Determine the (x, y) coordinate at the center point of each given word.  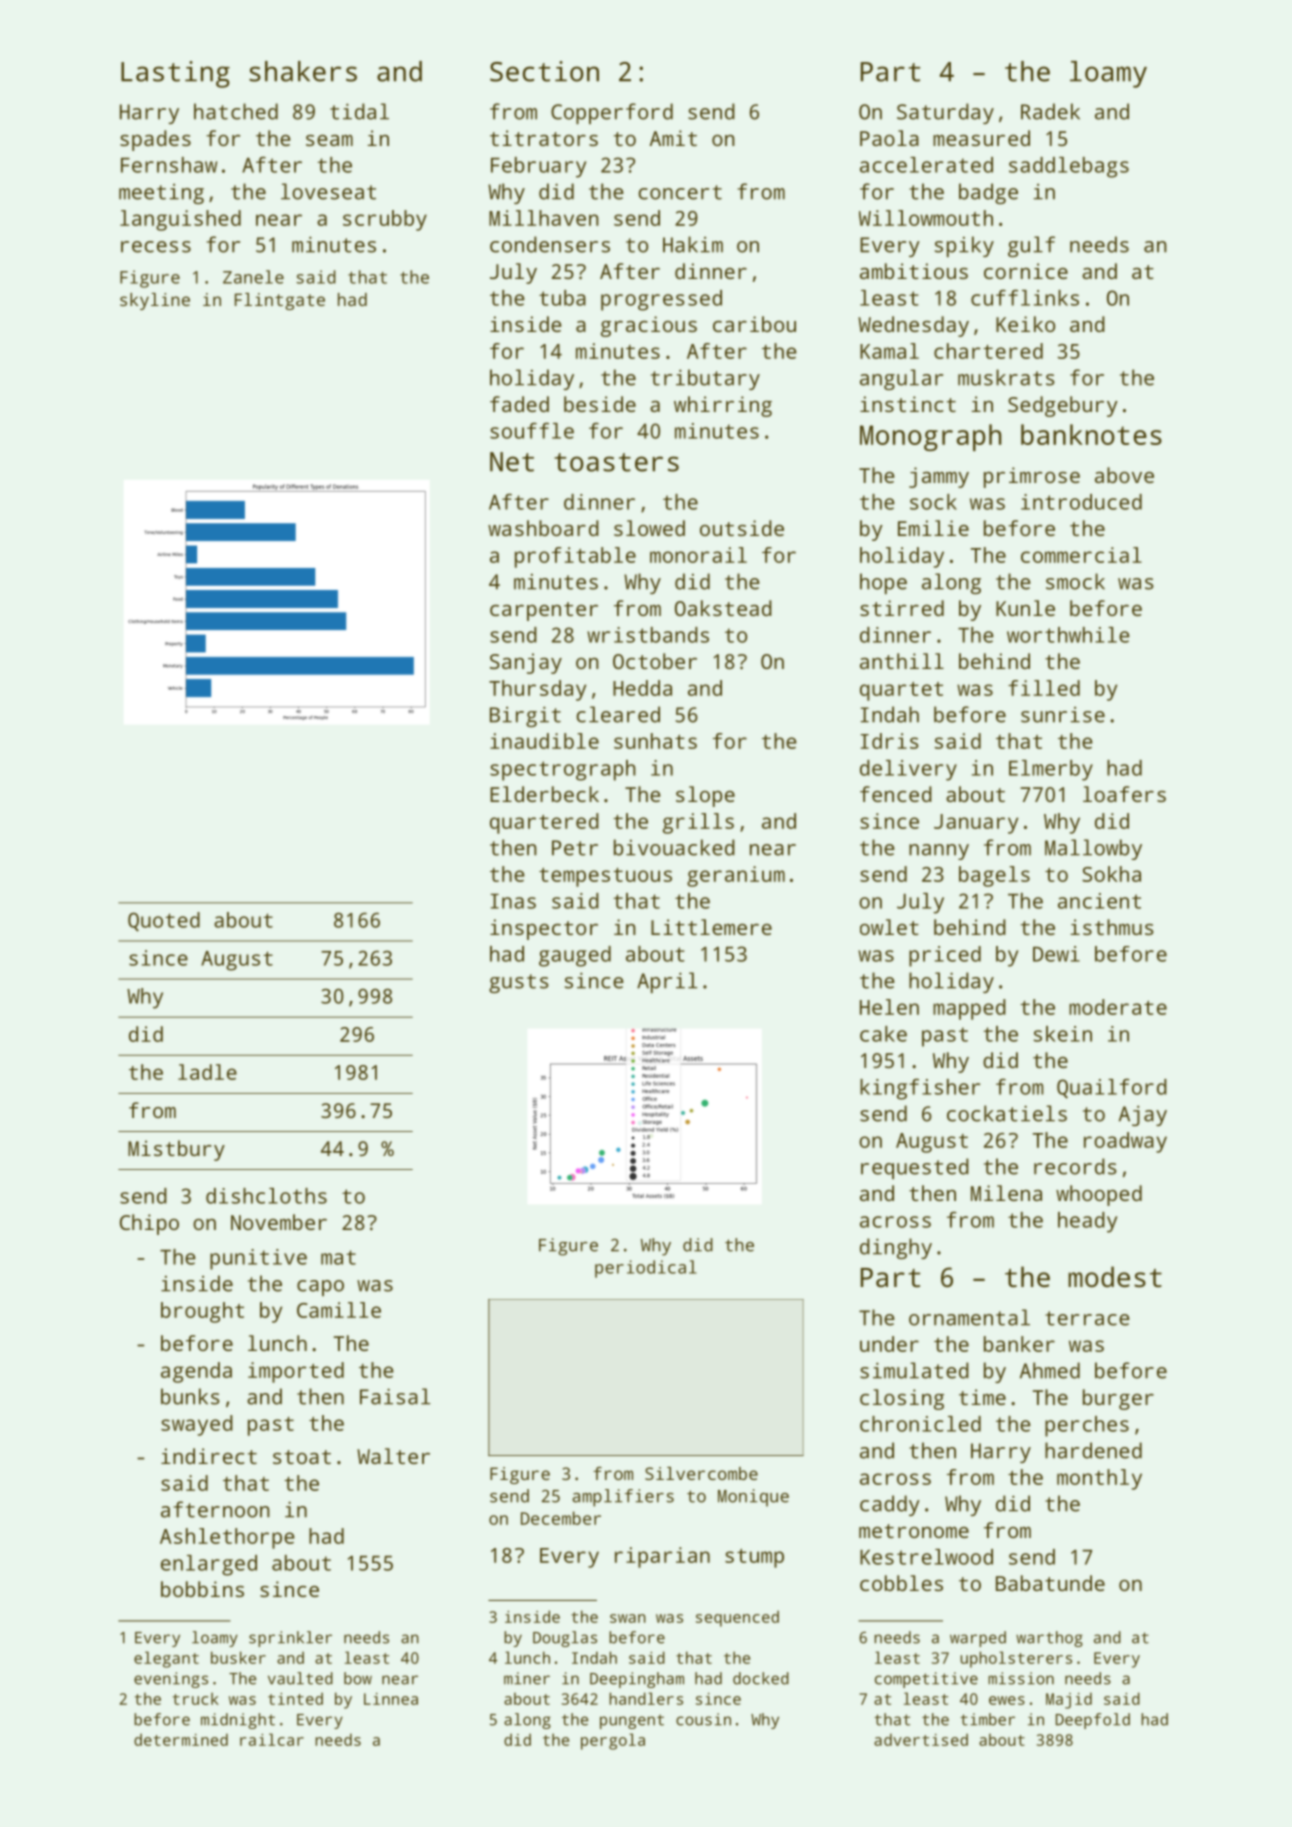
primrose (1032, 477)
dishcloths (266, 1196)
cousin (703, 1719)
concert (680, 192)
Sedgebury (1063, 406)
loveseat (328, 191)
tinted (295, 1698)
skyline (155, 301)
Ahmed (1050, 1370)
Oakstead (723, 608)
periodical (646, 1269)
